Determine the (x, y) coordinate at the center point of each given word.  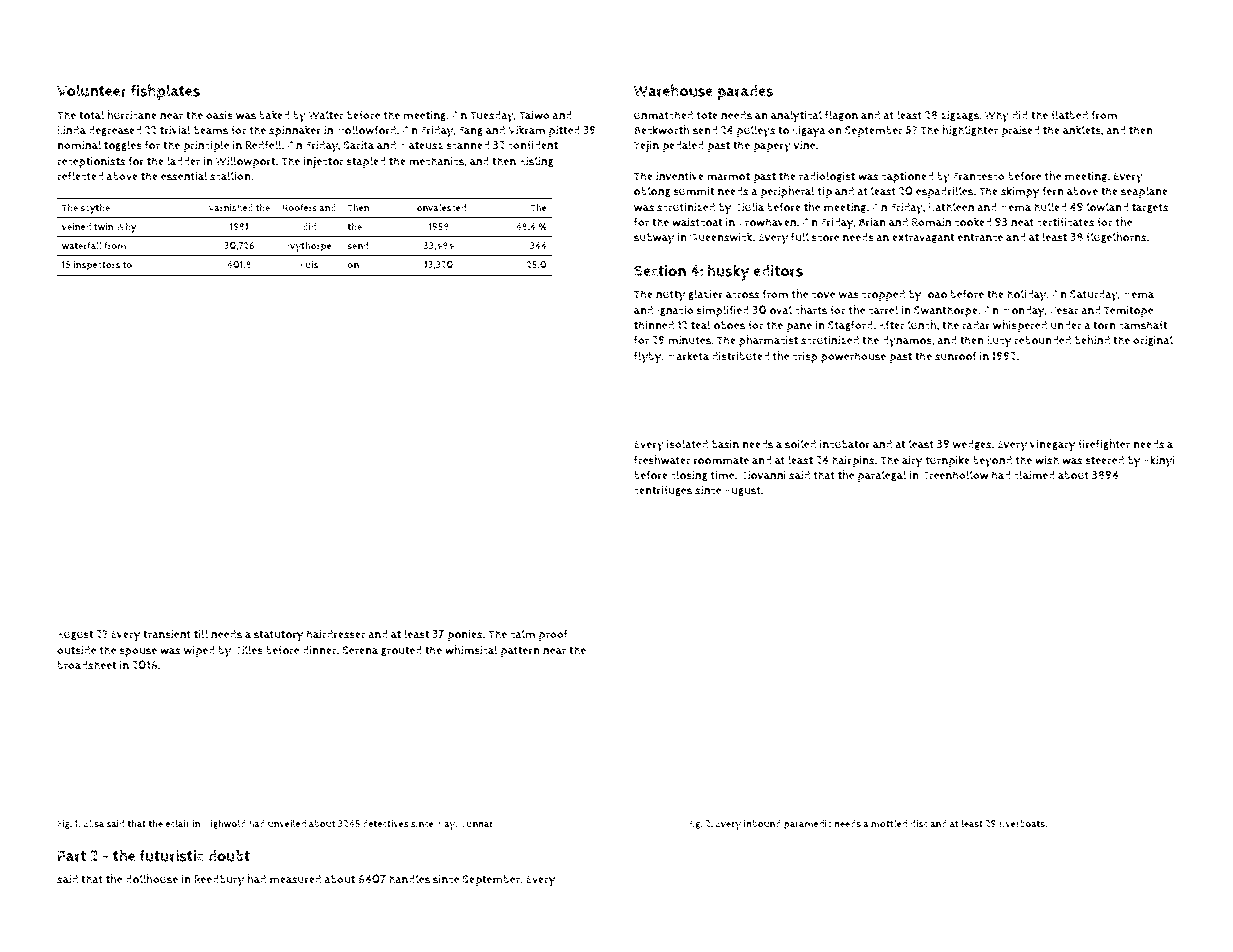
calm (522, 634)
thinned (654, 325)
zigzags (960, 116)
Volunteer (92, 90)
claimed (1034, 475)
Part (72, 856)
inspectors (97, 266)
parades (745, 93)
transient (167, 634)
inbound (762, 824)
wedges (972, 444)
